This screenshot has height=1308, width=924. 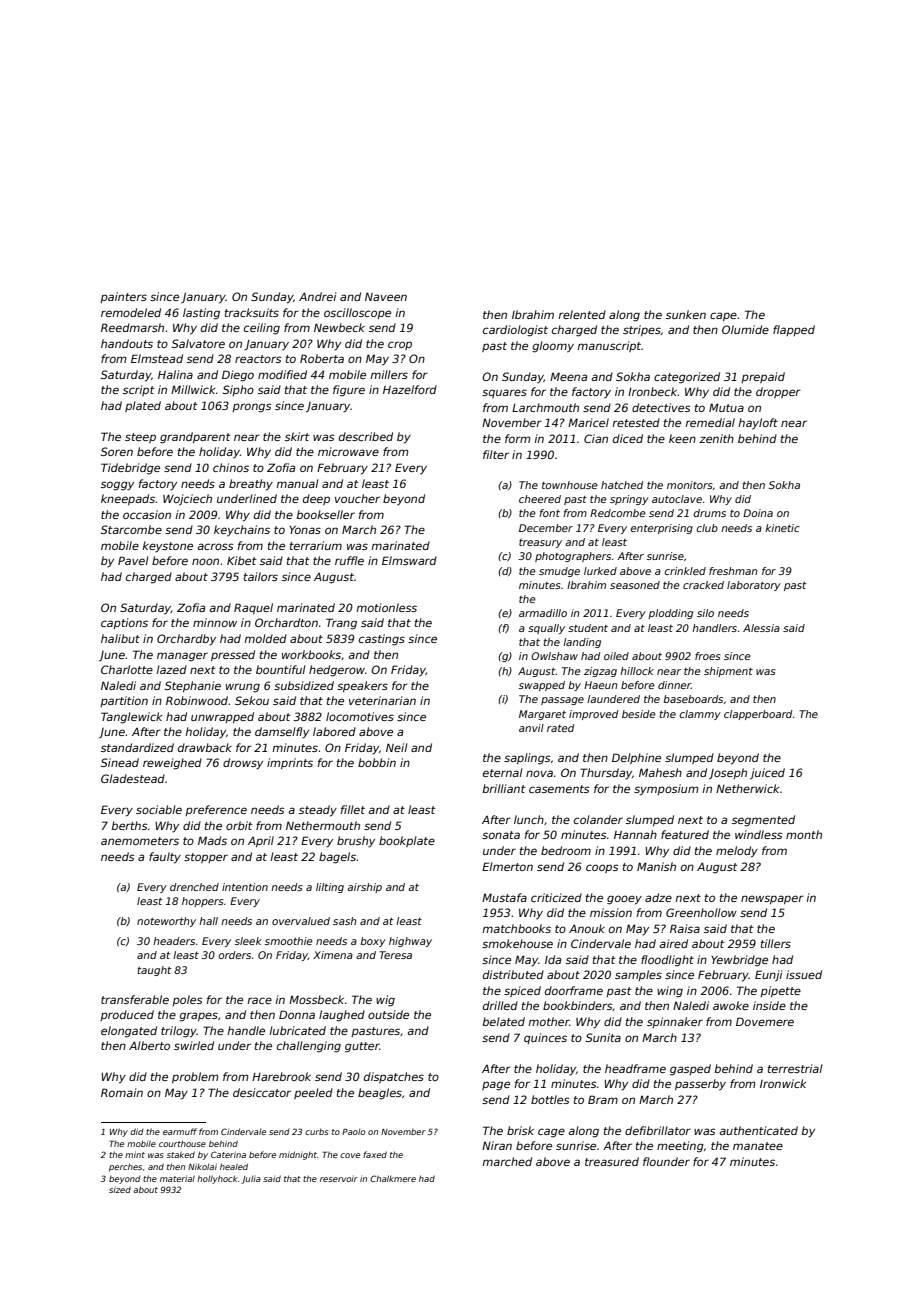 I want to click on captions, so click(x=124, y=623).
